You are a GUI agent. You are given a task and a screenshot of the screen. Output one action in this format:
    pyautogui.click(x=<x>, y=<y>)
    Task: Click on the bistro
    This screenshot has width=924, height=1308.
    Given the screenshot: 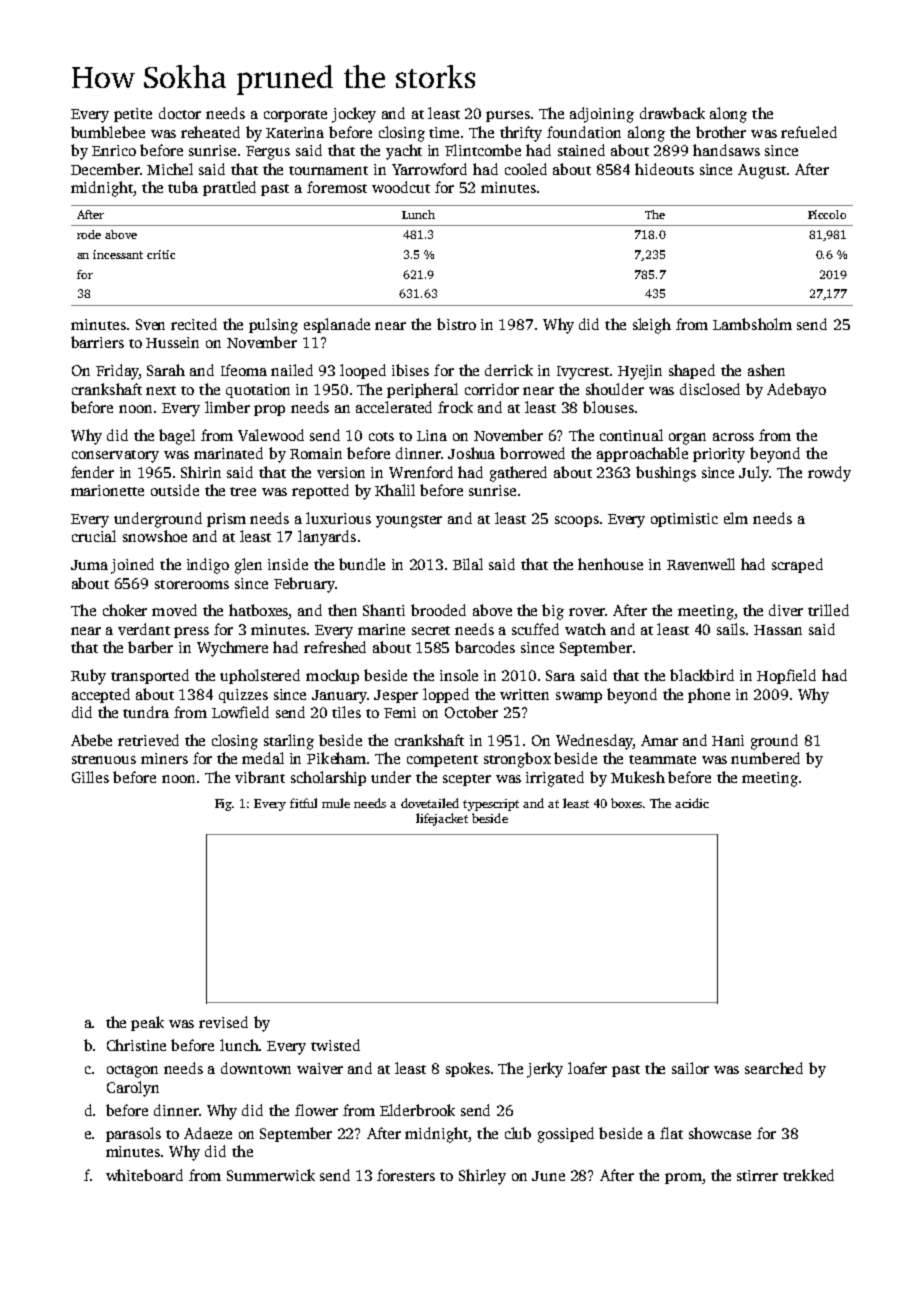 What is the action you would take?
    pyautogui.click(x=456, y=324)
